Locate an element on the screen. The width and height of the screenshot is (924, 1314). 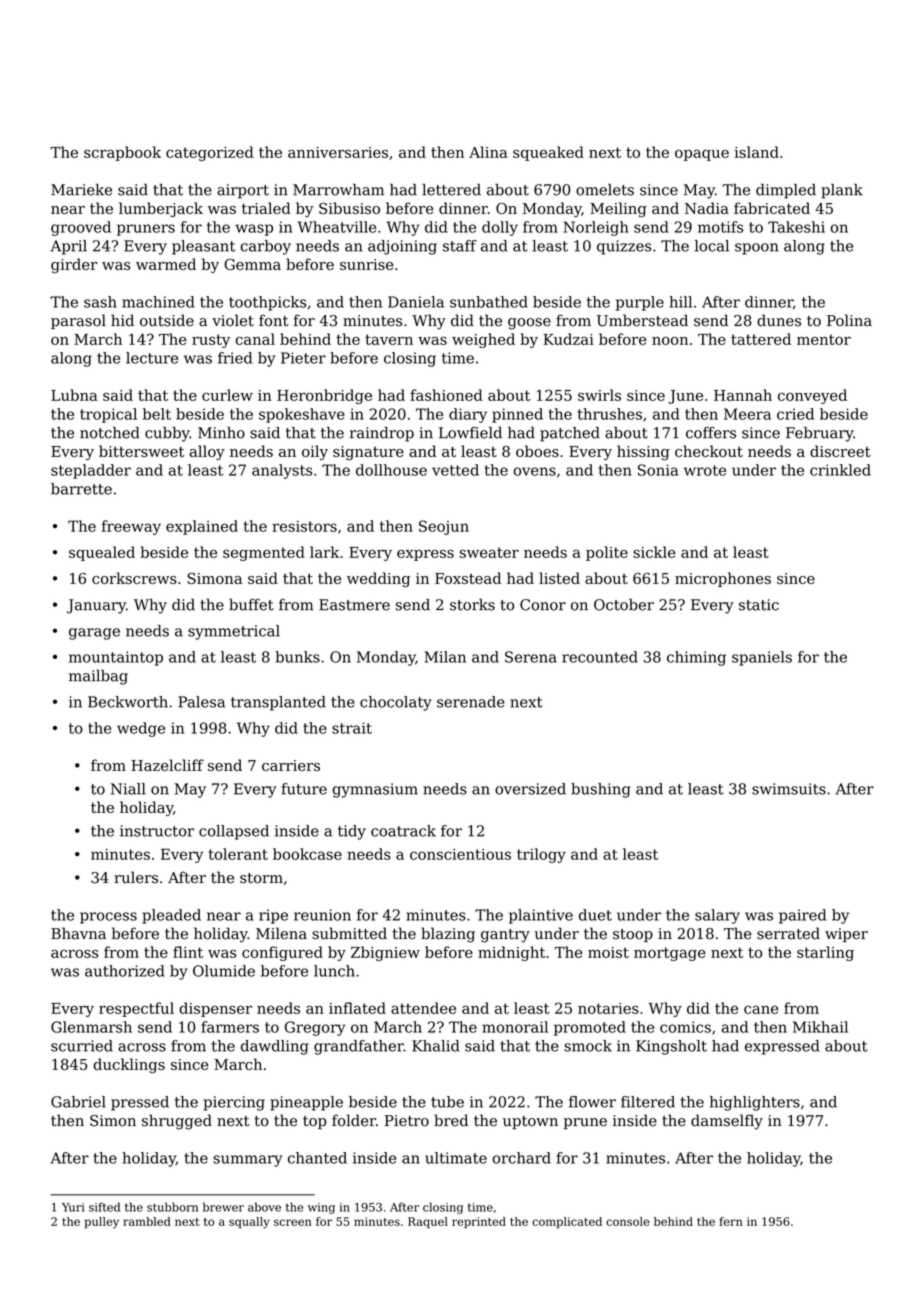
scrapbook is located at coordinates (122, 153).
